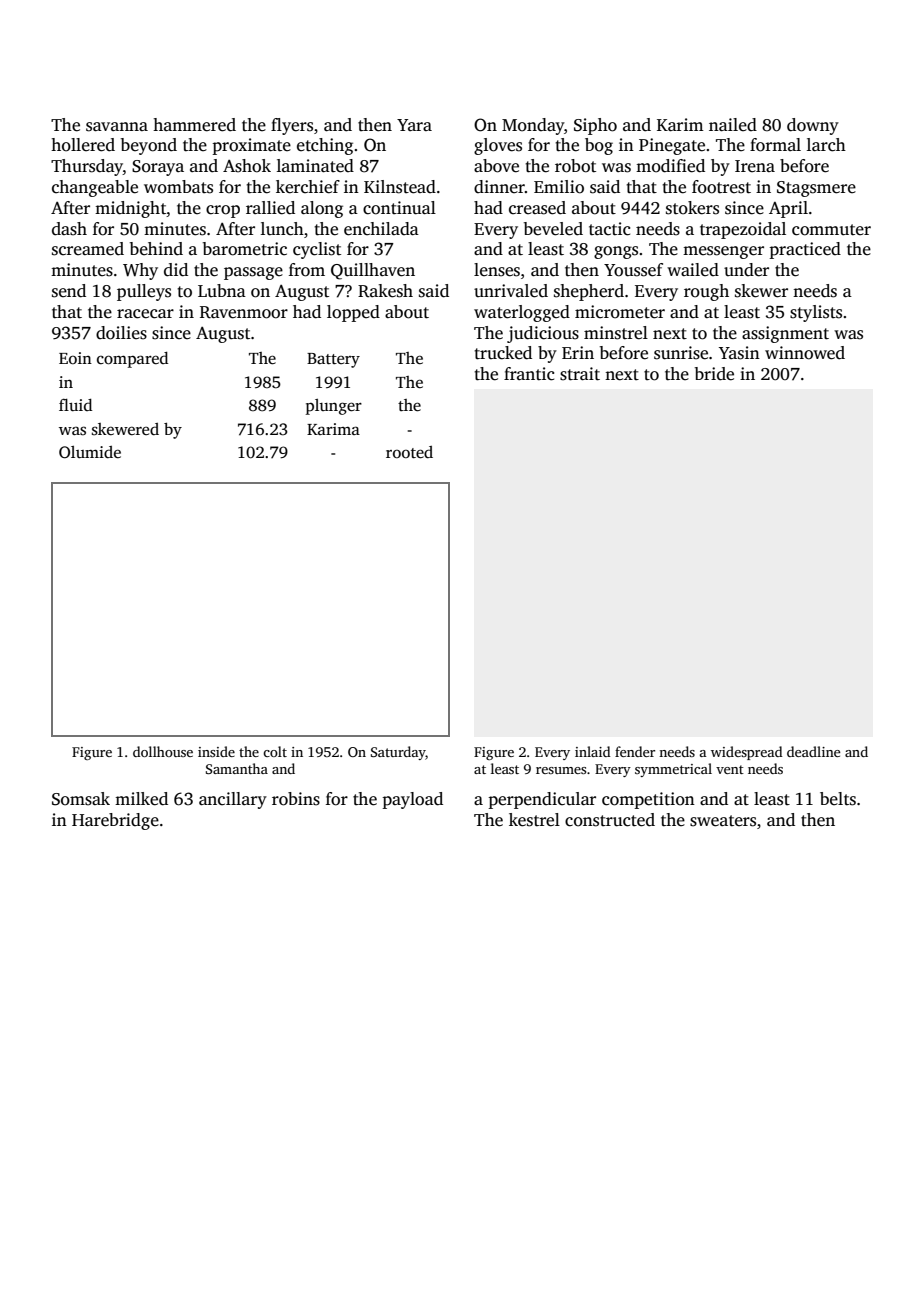 The image size is (924, 1314). Describe the element at coordinates (90, 452) in the screenshot. I see `Olumide` at that location.
